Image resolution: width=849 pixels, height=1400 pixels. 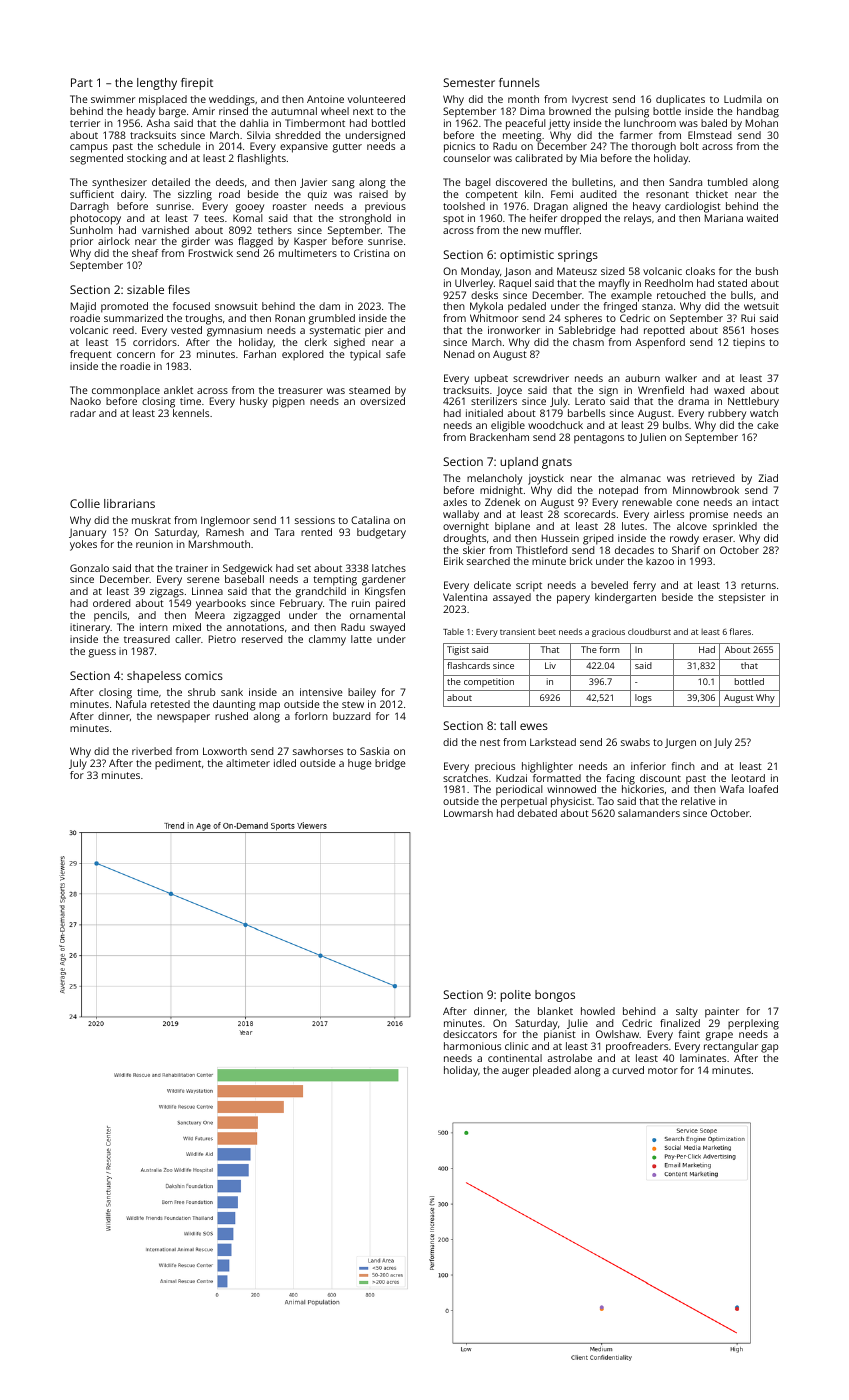 I want to click on desiccators, so click(x=470, y=1034).
